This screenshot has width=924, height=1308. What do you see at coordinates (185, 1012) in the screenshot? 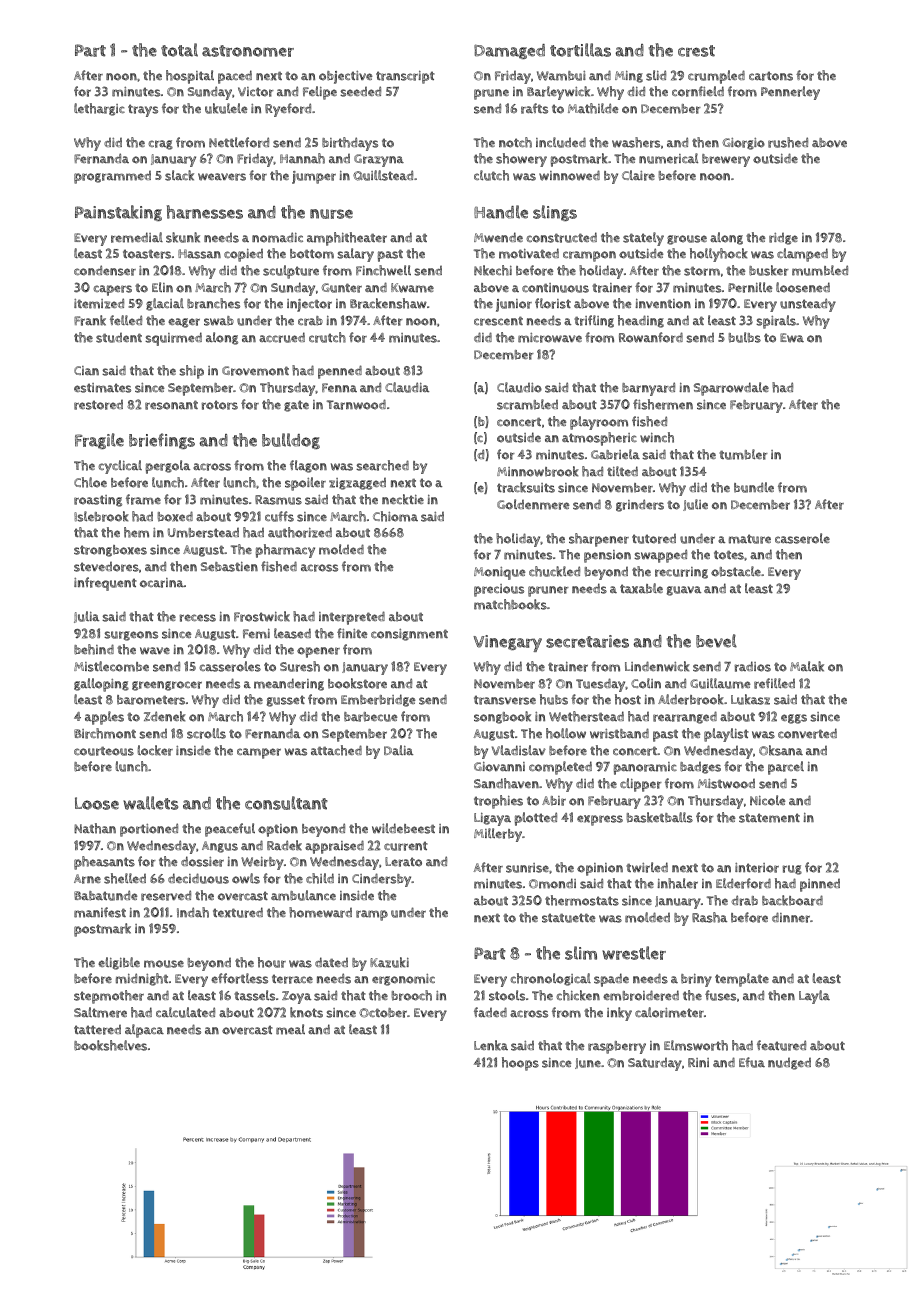
I see `calculated` at bounding box center [185, 1012].
